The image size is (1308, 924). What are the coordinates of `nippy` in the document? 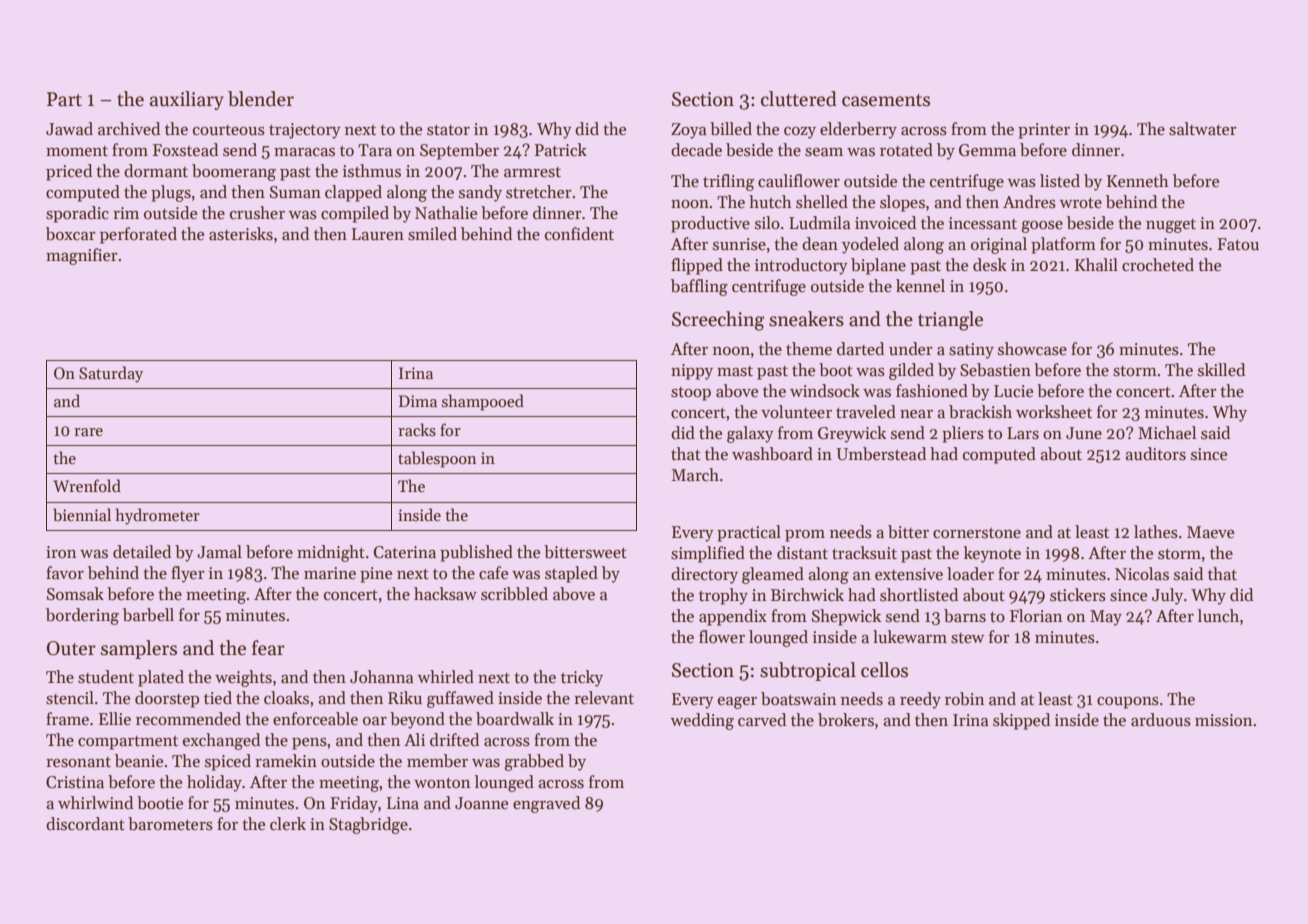 It's located at (692, 372).
